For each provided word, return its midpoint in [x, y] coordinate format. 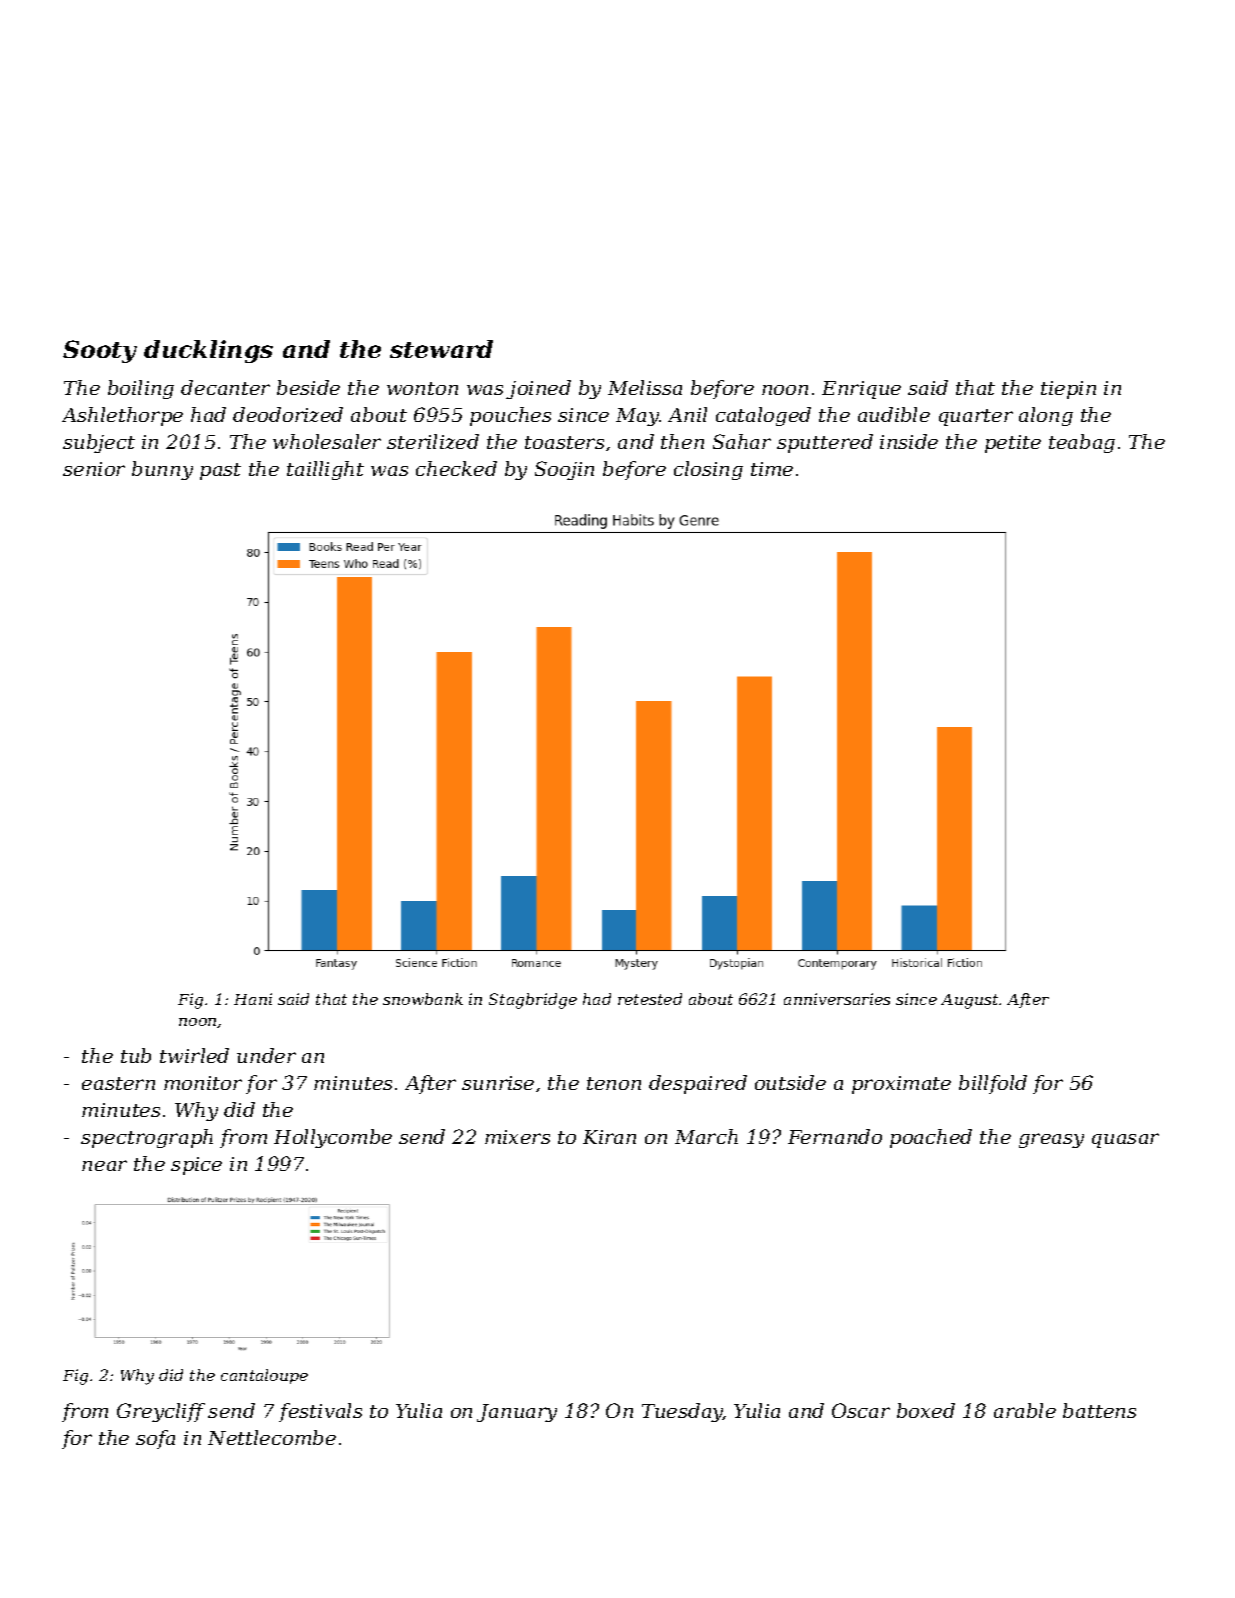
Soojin [564, 470]
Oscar [861, 1410]
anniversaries [837, 999]
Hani [253, 999]
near [104, 1165]
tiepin [1068, 390]
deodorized [288, 414]
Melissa [645, 387]
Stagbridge [533, 1001]
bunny [162, 470]
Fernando [835, 1136]
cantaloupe [264, 1376]
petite [1013, 444]
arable [1025, 1410]
